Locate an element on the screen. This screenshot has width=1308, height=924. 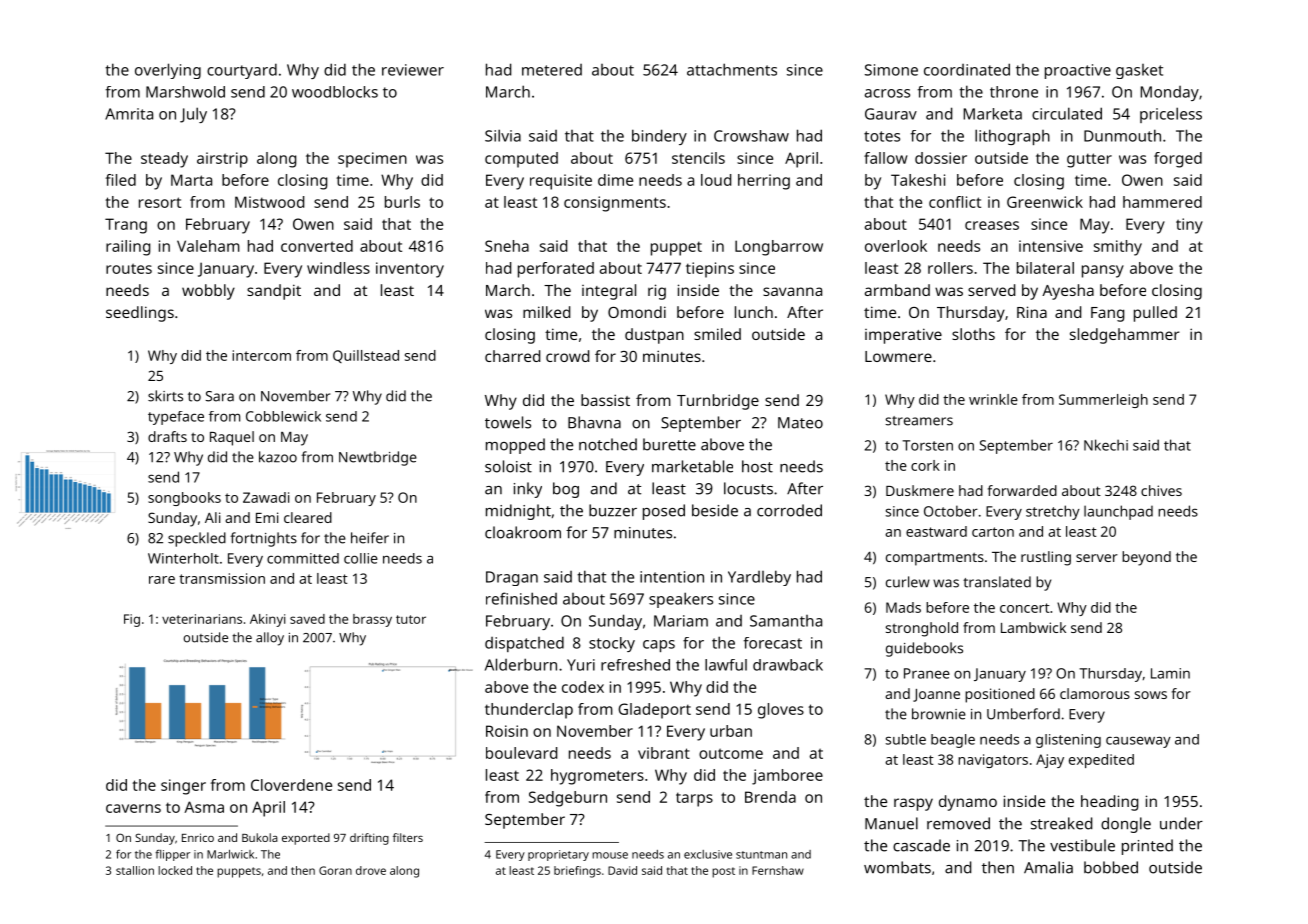
bobbed is located at coordinates (1111, 867).
